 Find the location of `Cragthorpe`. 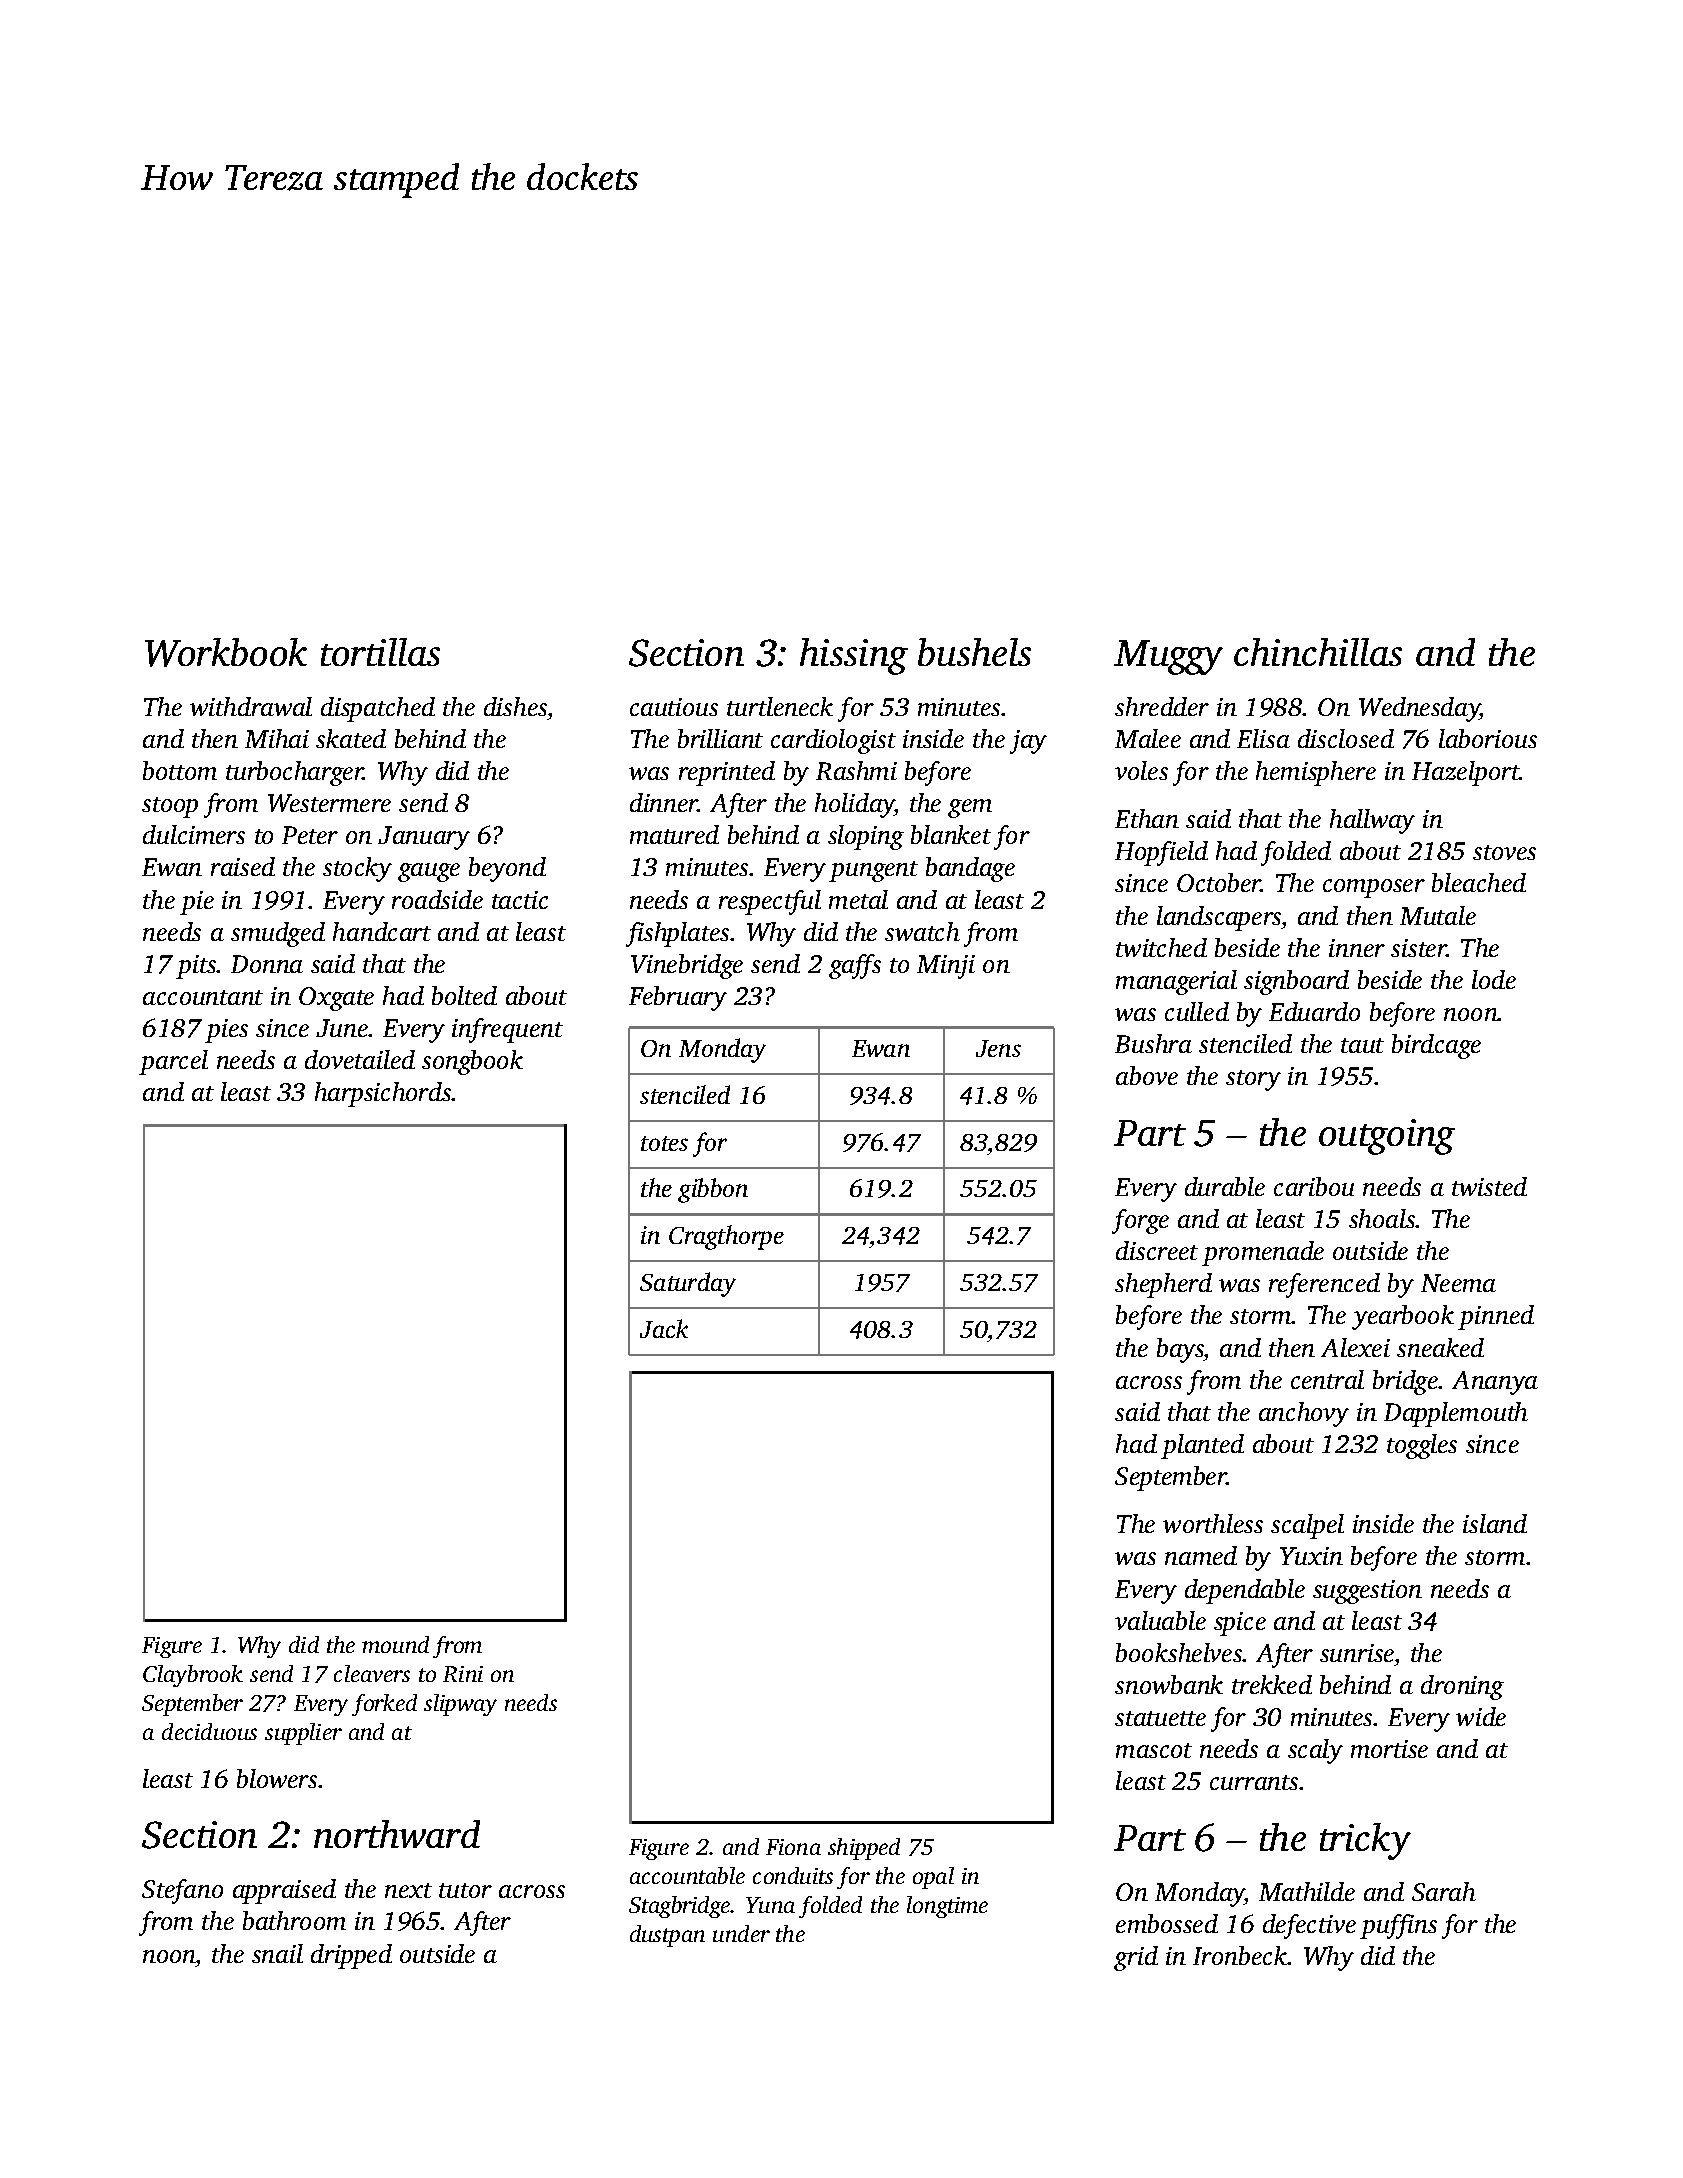

Cragthorpe is located at coordinates (726, 1237).
